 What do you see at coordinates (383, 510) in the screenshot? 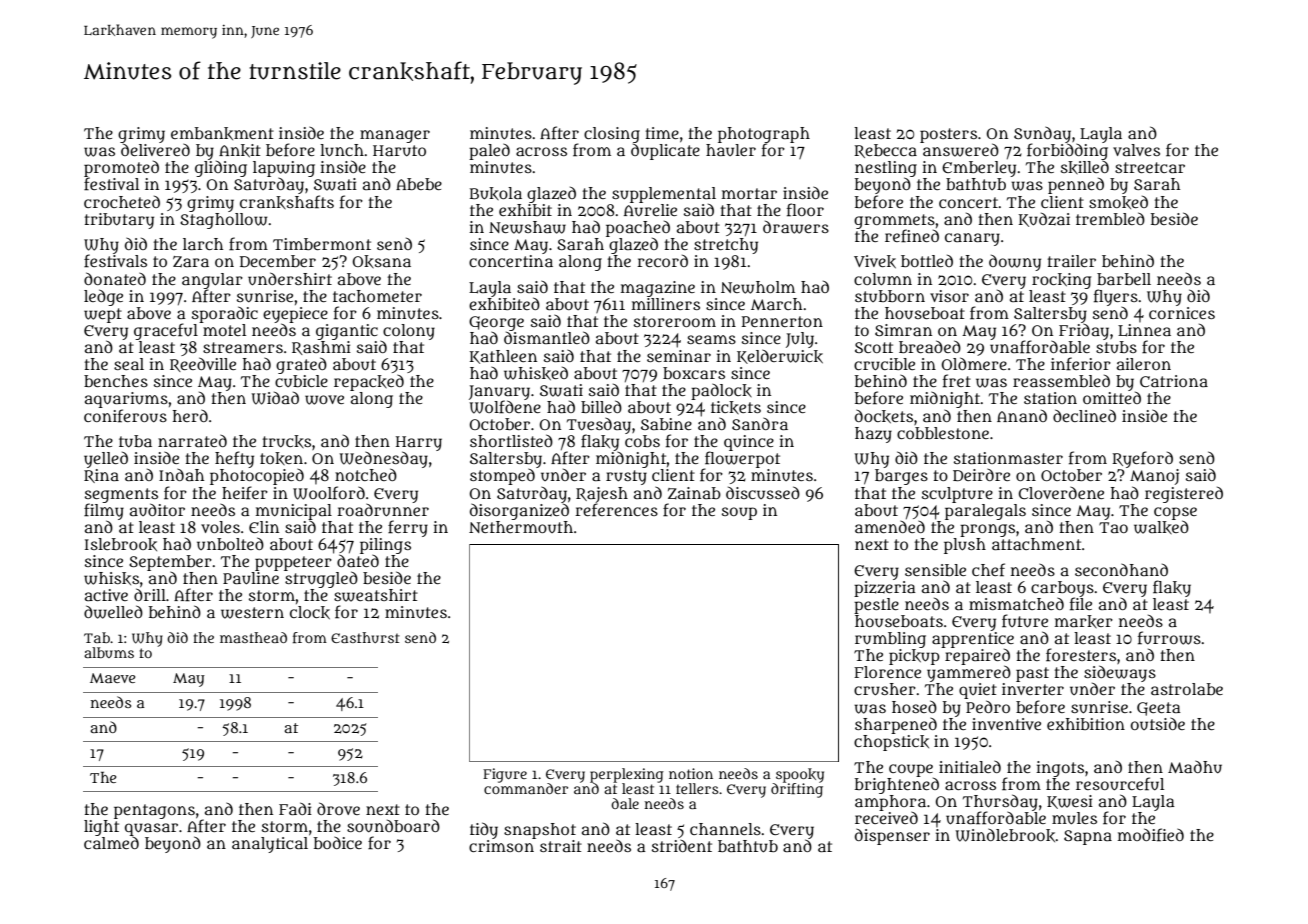
I see `roadrunner` at bounding box center [383, 510].
